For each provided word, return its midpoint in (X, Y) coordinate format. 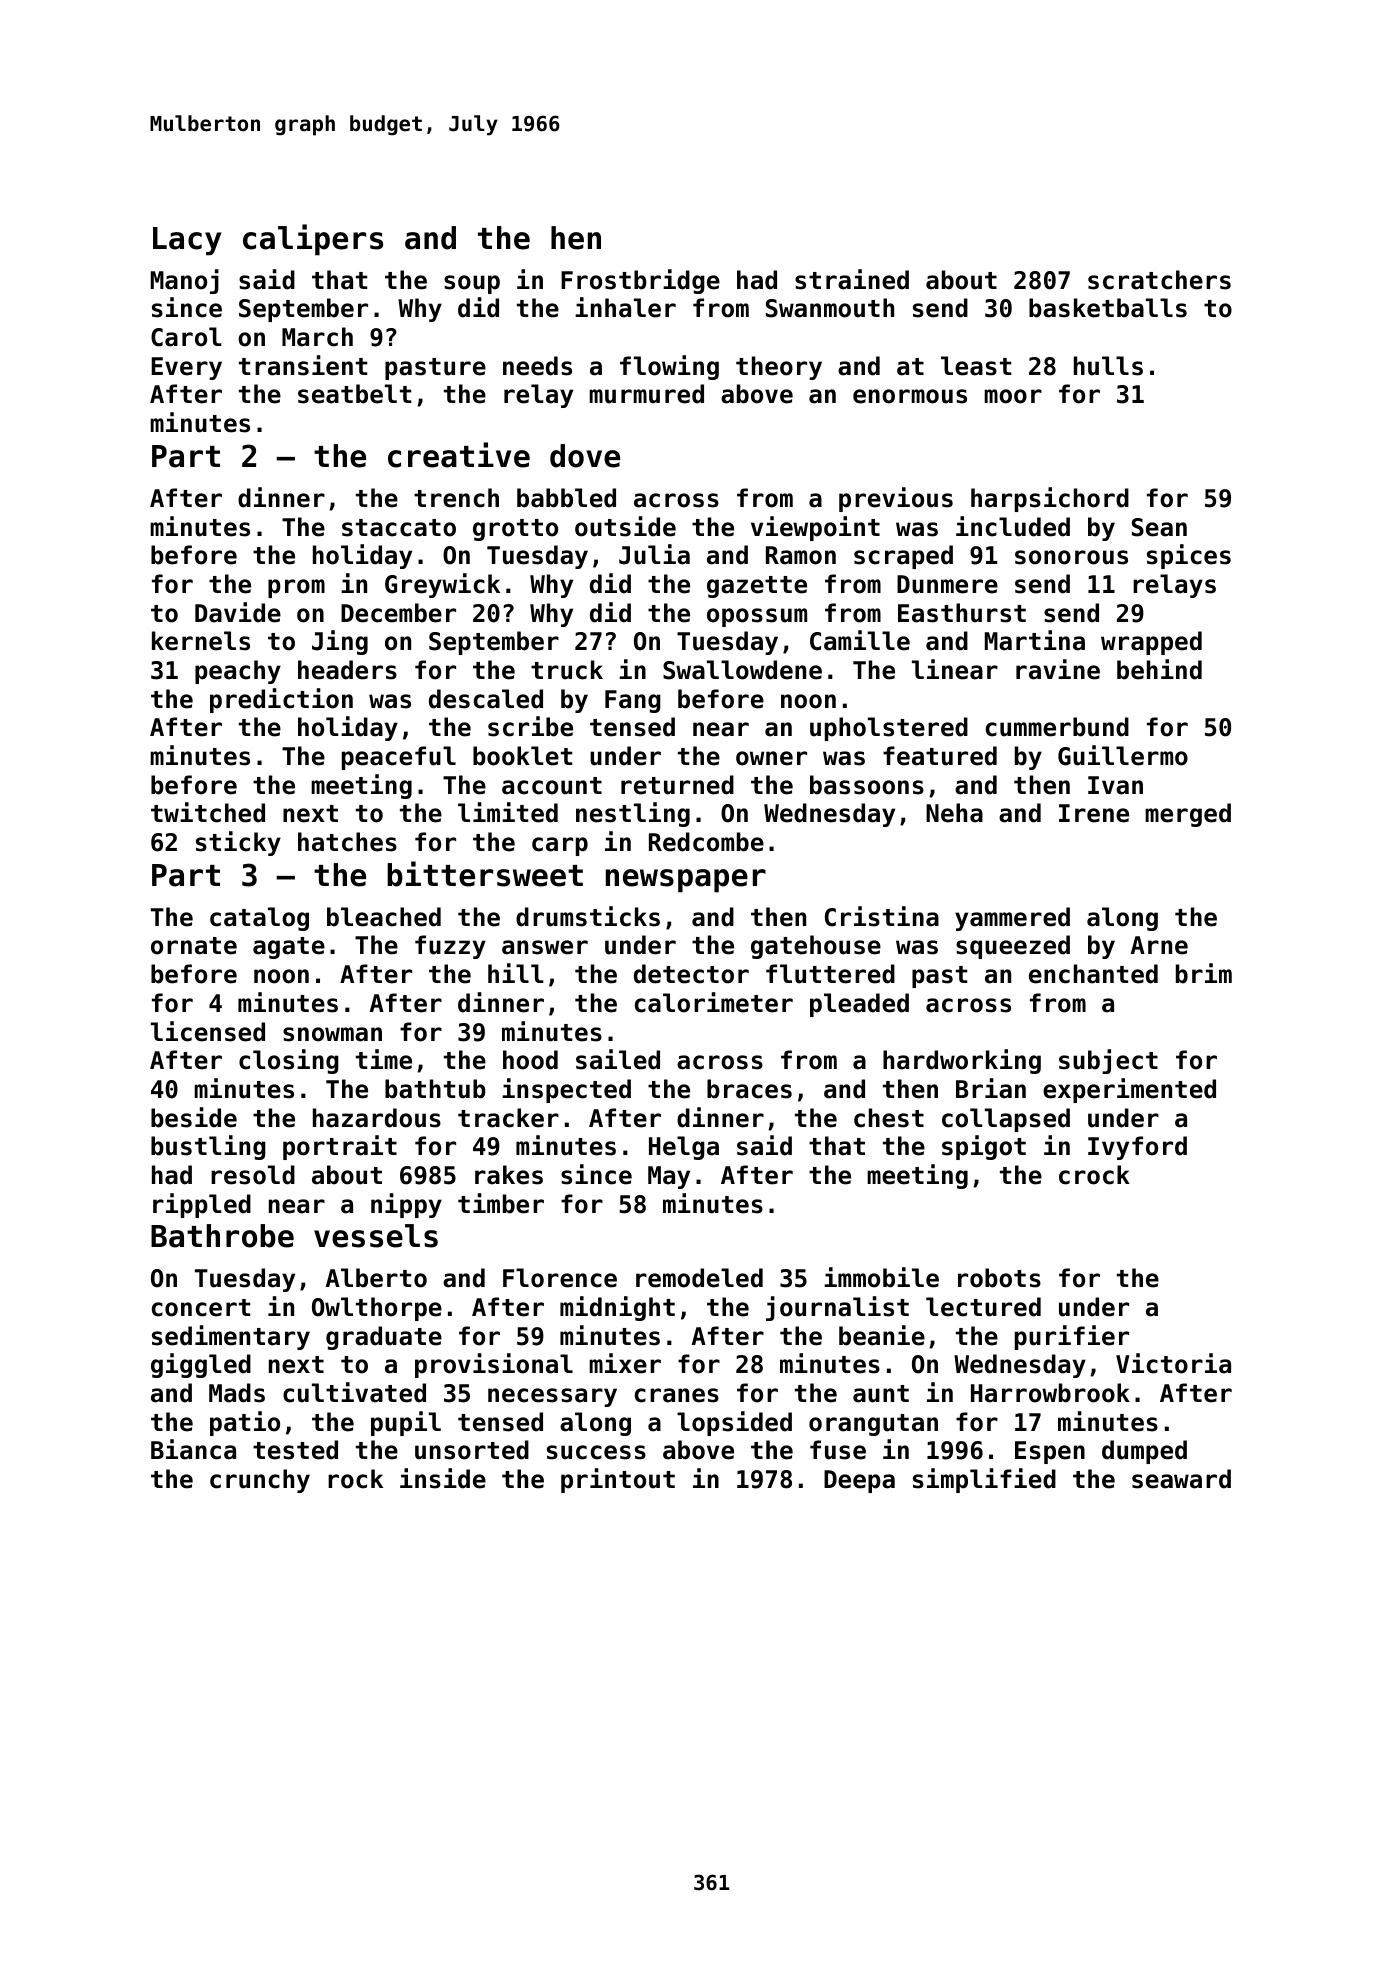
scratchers (1159, 280)
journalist (837, 1308)
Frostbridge (640, 281)
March (317, 337)
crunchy (260, 1481)
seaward (1181, 1479)
